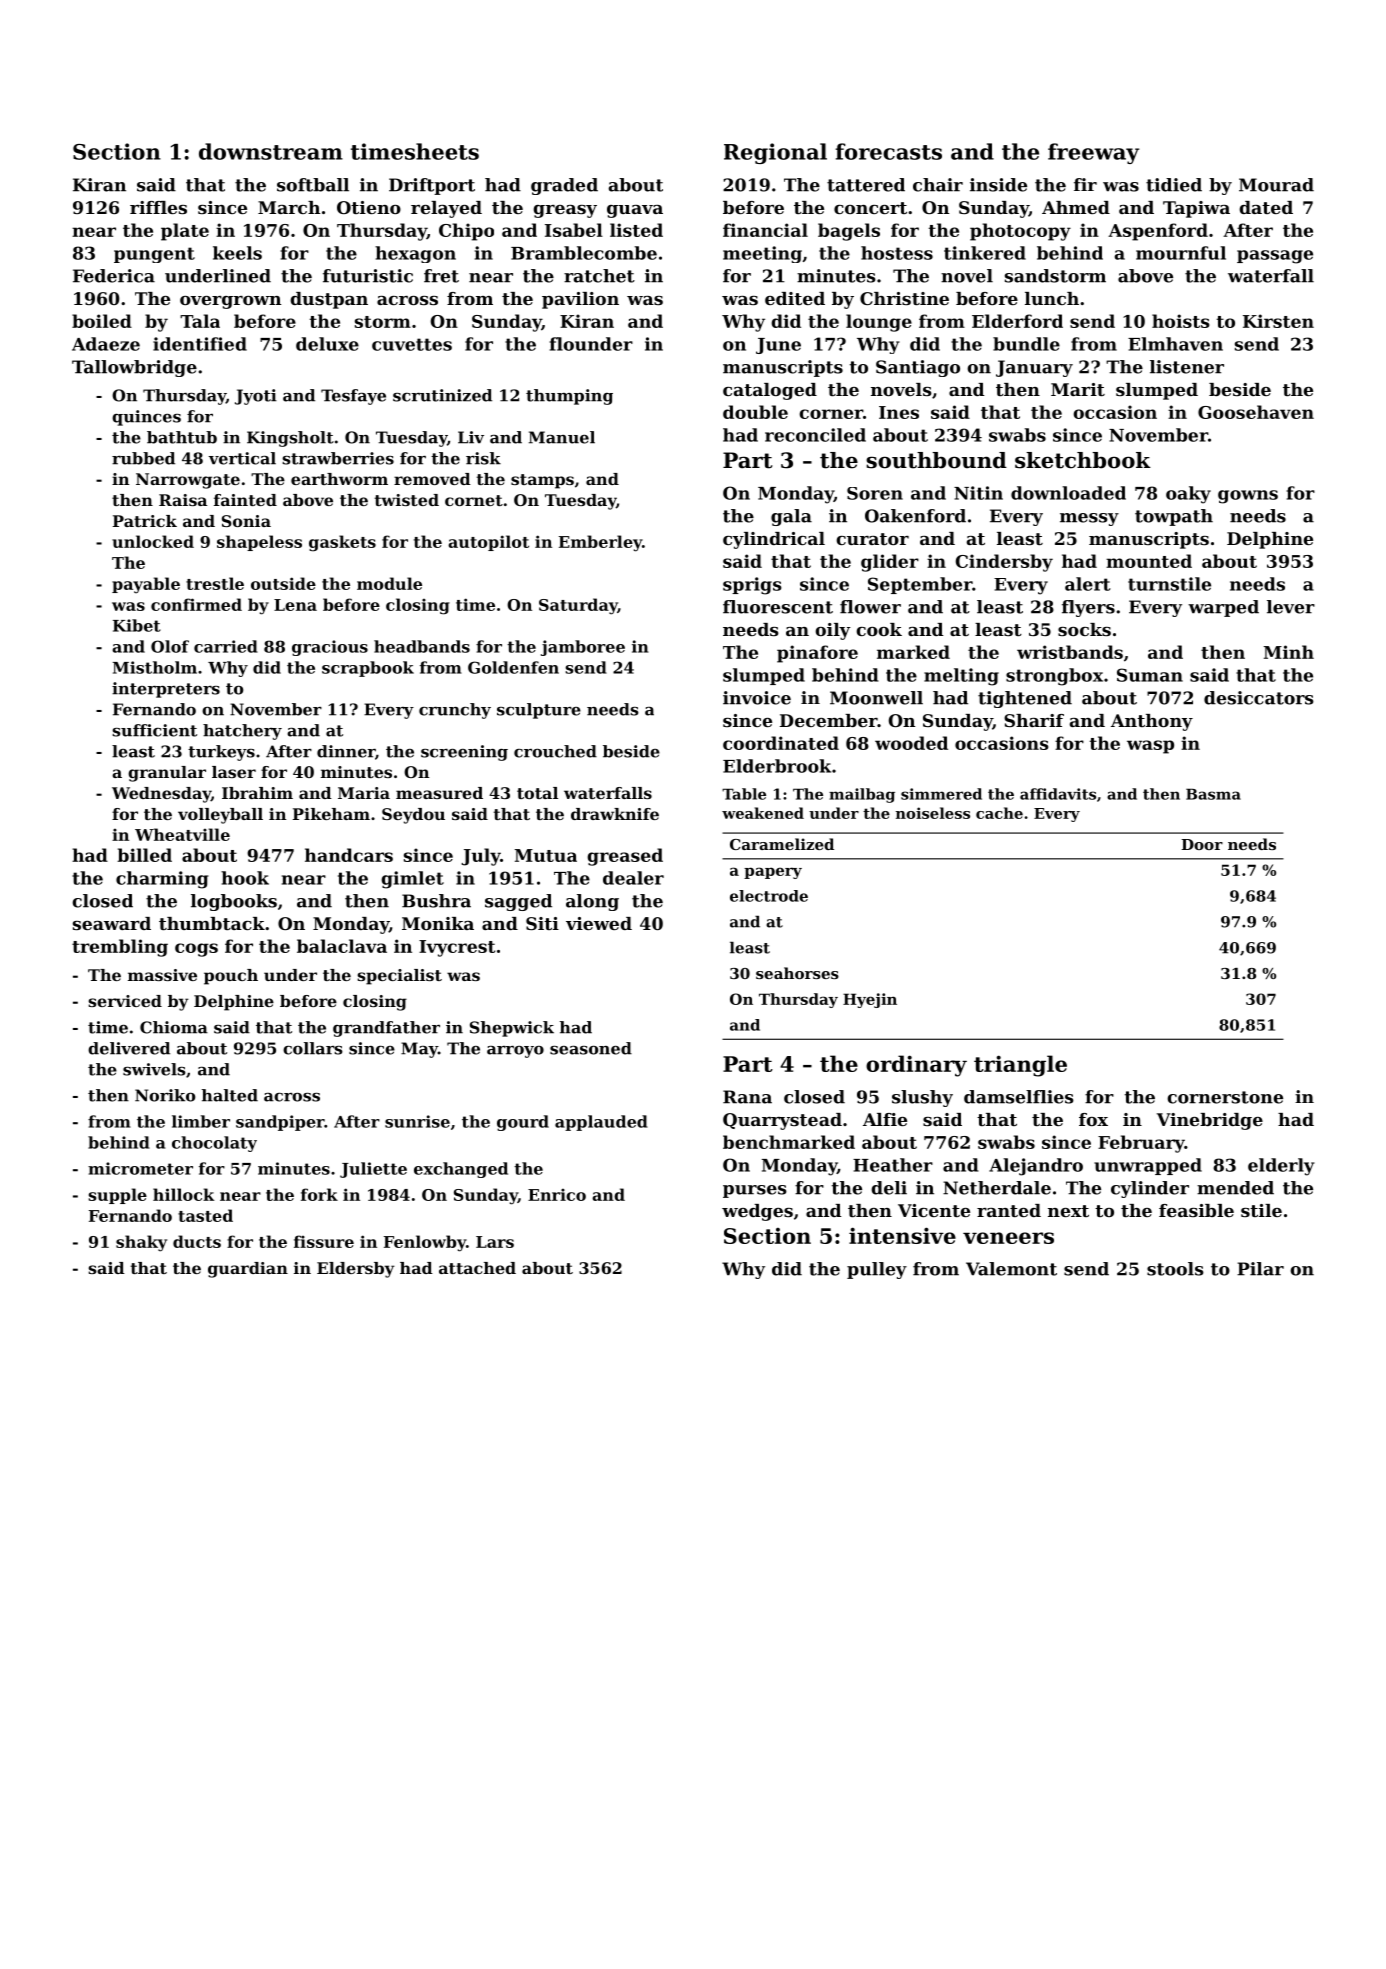 The width and height of the image is (1386, 1969). I want to click on graded, so click(564, 186).
